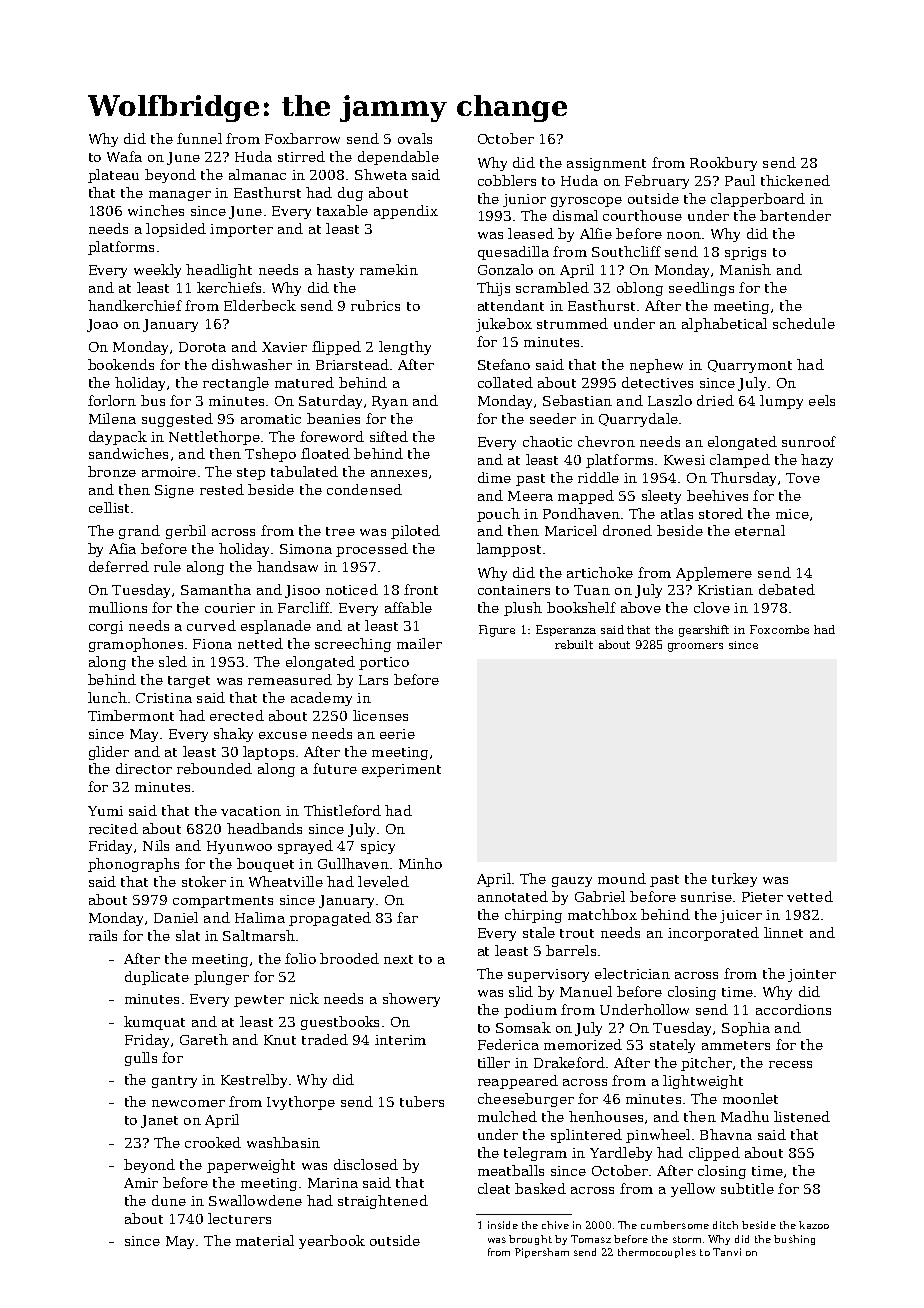 The width and height of the screenshot is (924, 1308). What do you see at coordinates (398, 959) in the screenshot?
I see `next` at bounding box center [398, 959].
